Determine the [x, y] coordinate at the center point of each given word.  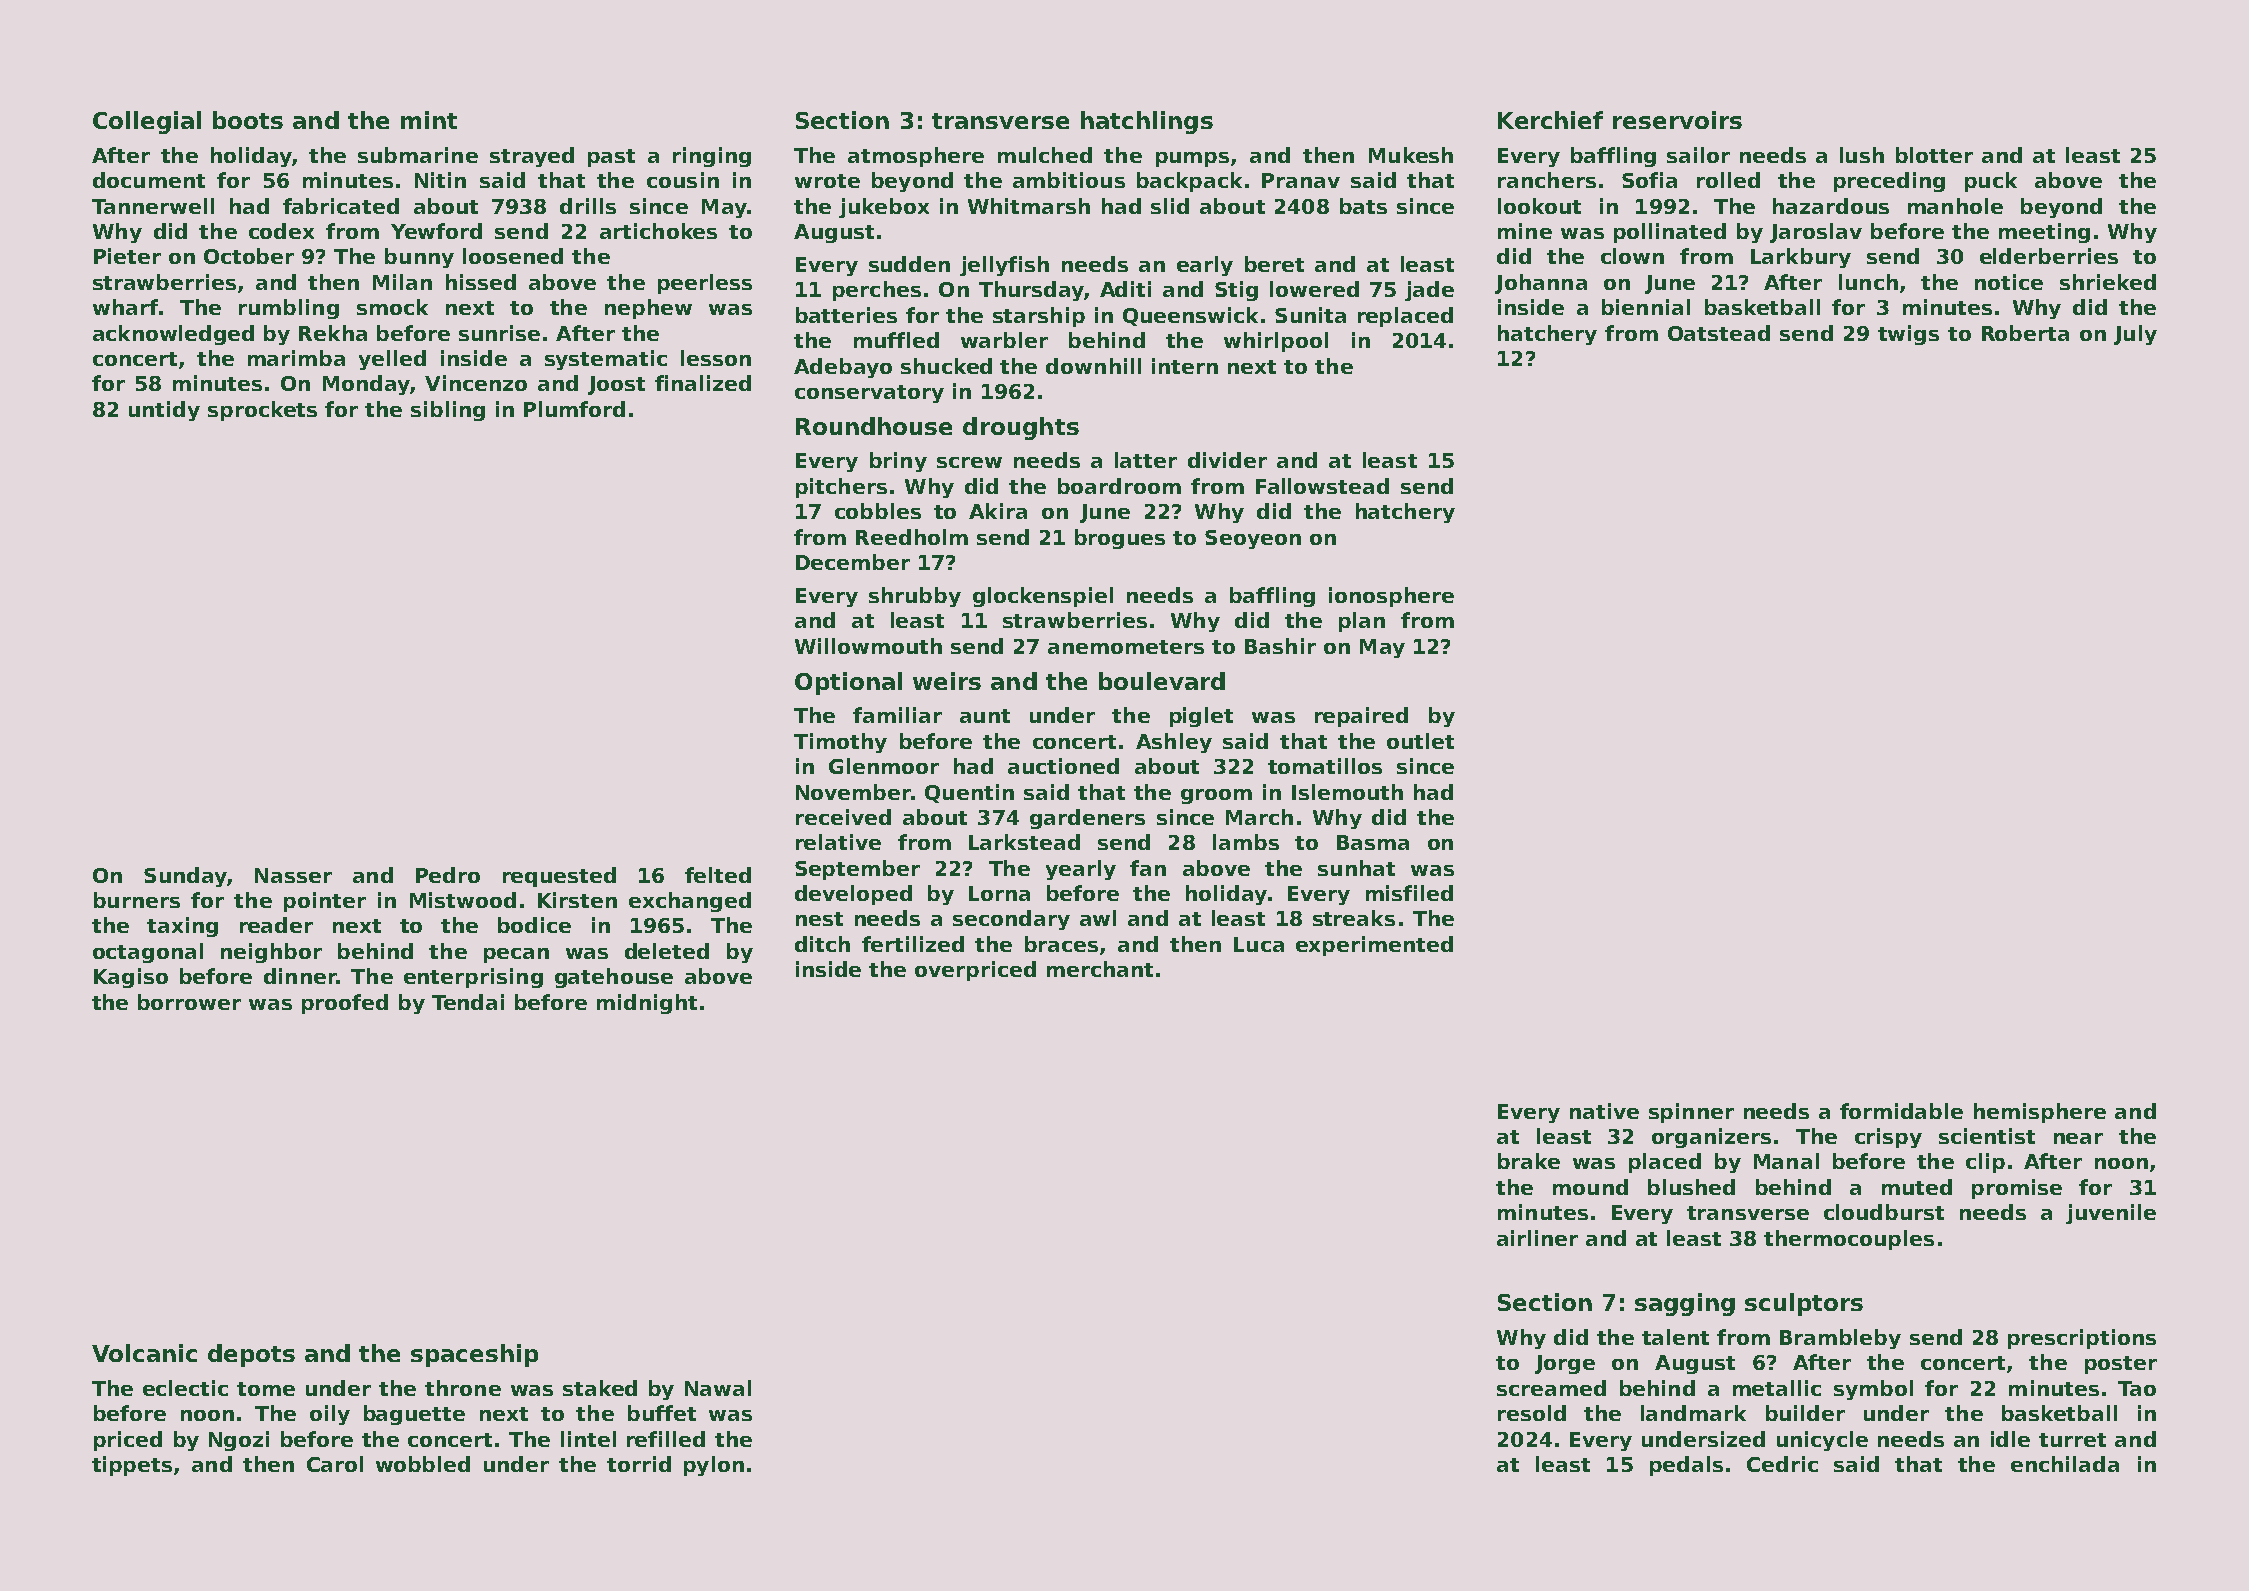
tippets [132, 1466]
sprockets [262, 411]
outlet [1420, 741]
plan [1362, 622]
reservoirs [1677, 120]
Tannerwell [153, 206]
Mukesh [1411, 155]
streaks [1354, 918]
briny [898, 462]
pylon [714, 1466]
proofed [345, 1004]
